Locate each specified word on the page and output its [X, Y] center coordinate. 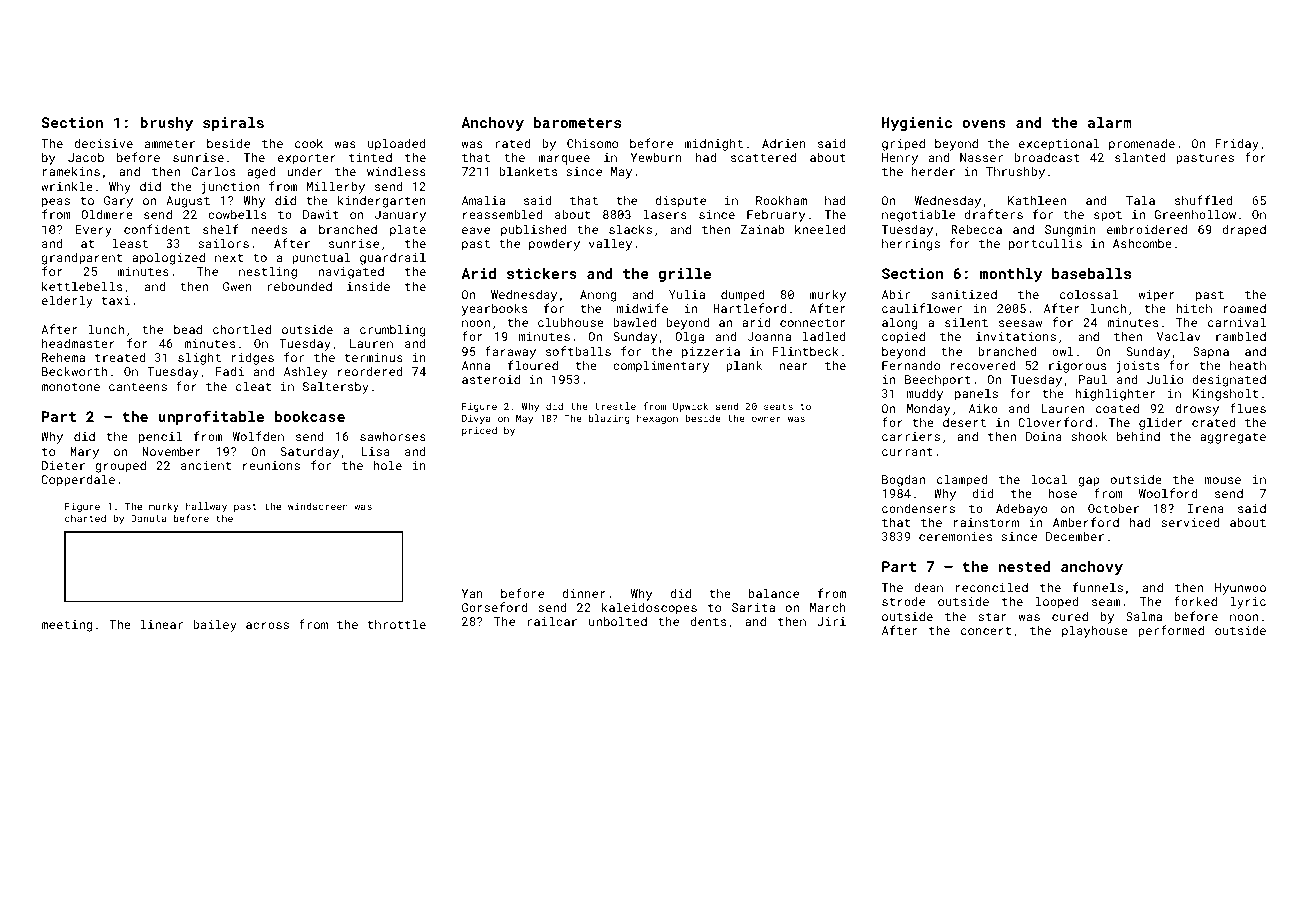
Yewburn [656, 157]
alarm [1110, 122]
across [267, 625]
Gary [118, 202]
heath [1248, 365]
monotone [70, 387]
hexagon [657, 419]
